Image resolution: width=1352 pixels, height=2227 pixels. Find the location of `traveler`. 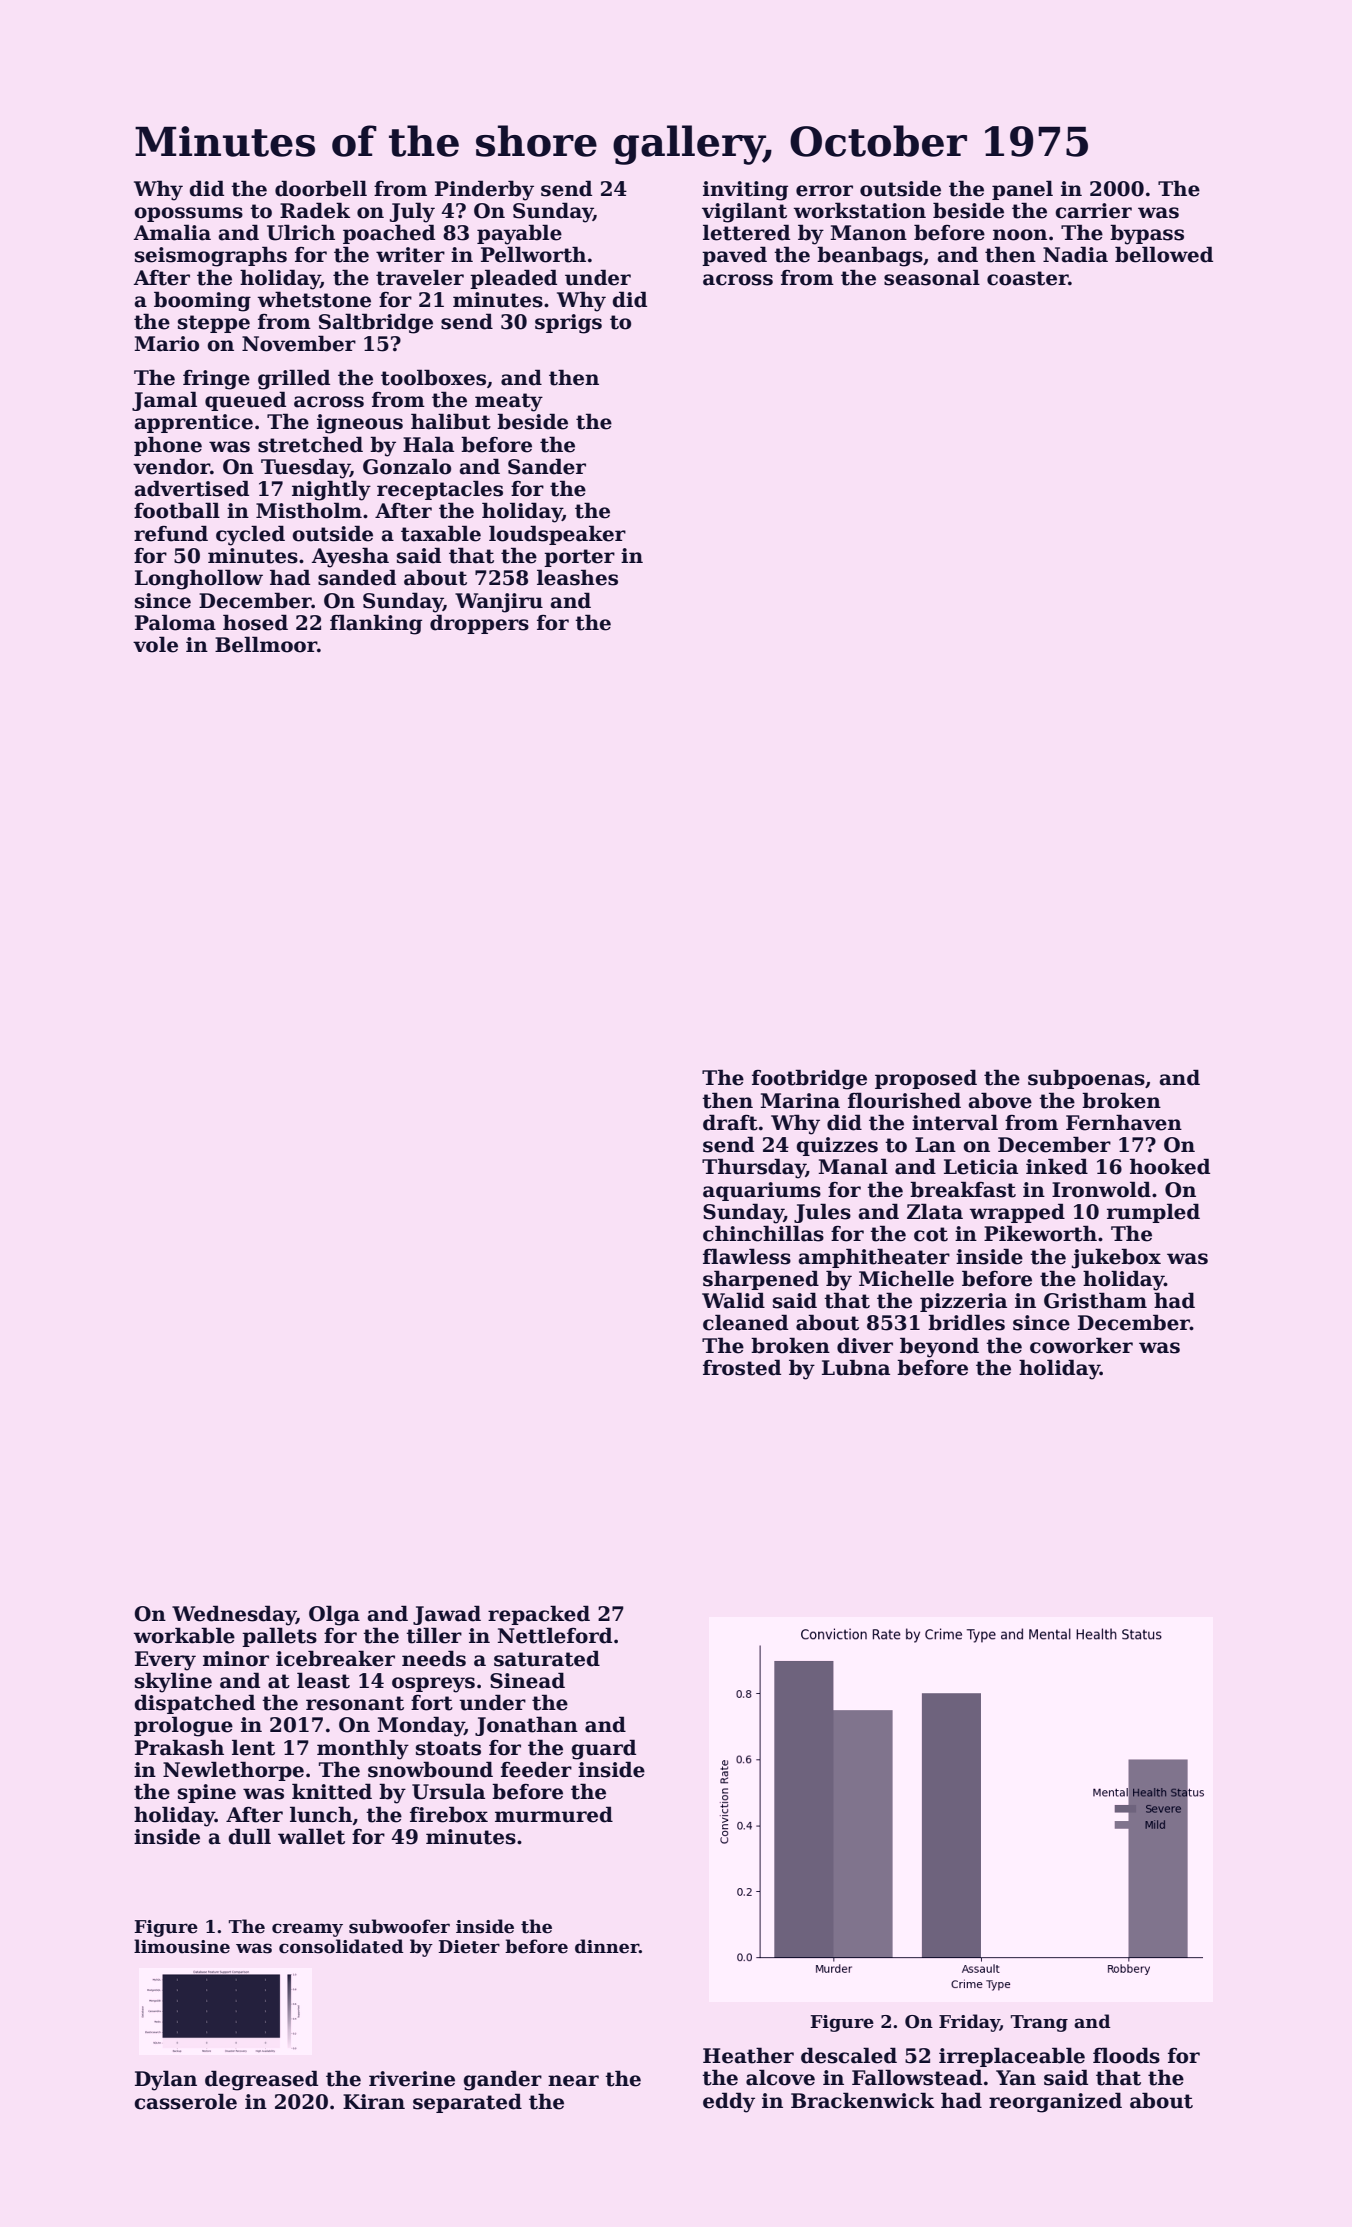

traveler is located at coordinates (420, 277).
